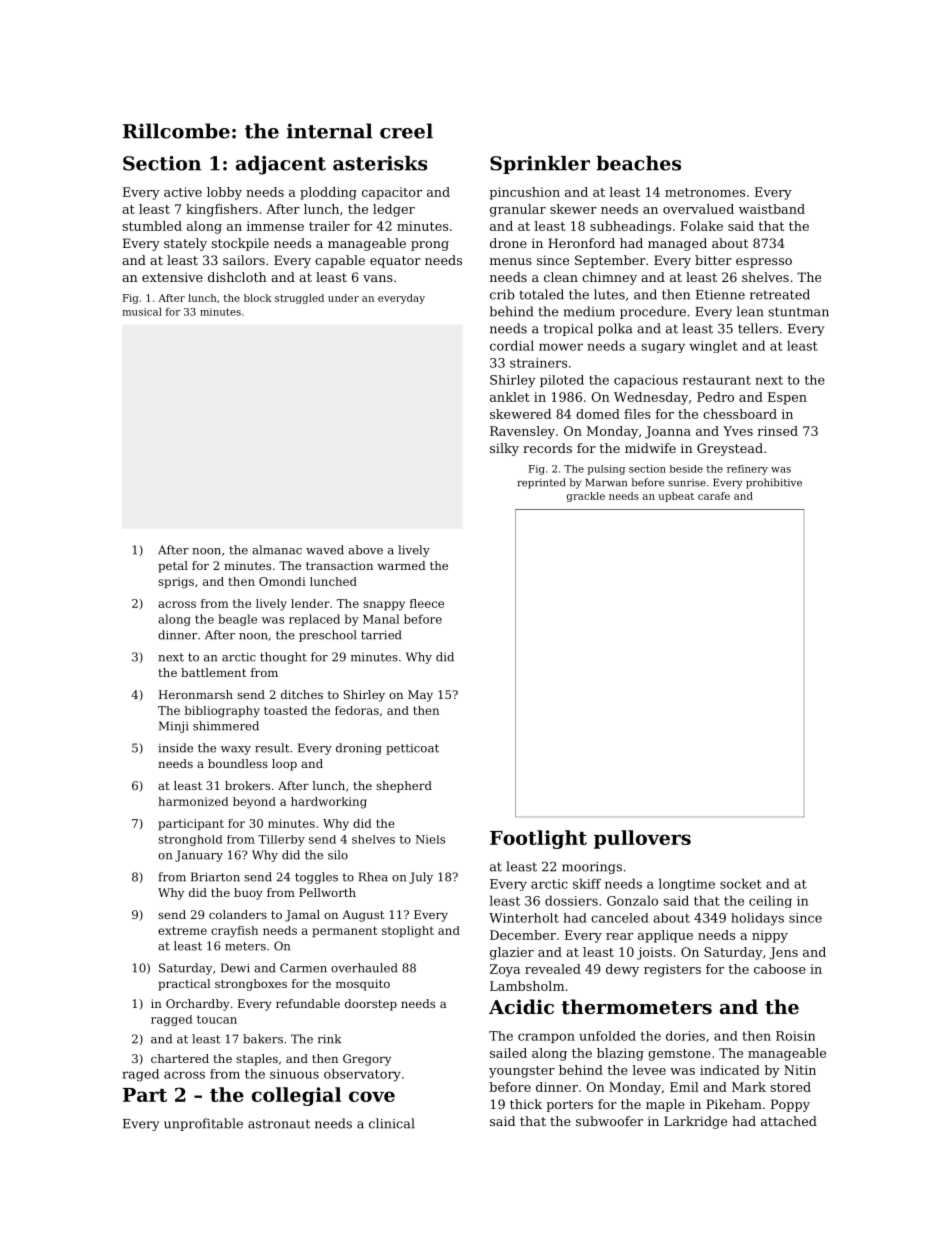 This screenshot has height=1233, width=952. What do you see at coordinates (302, 916) in the screenshot?
I see `Jamal` at bounding box center [302, 916].
